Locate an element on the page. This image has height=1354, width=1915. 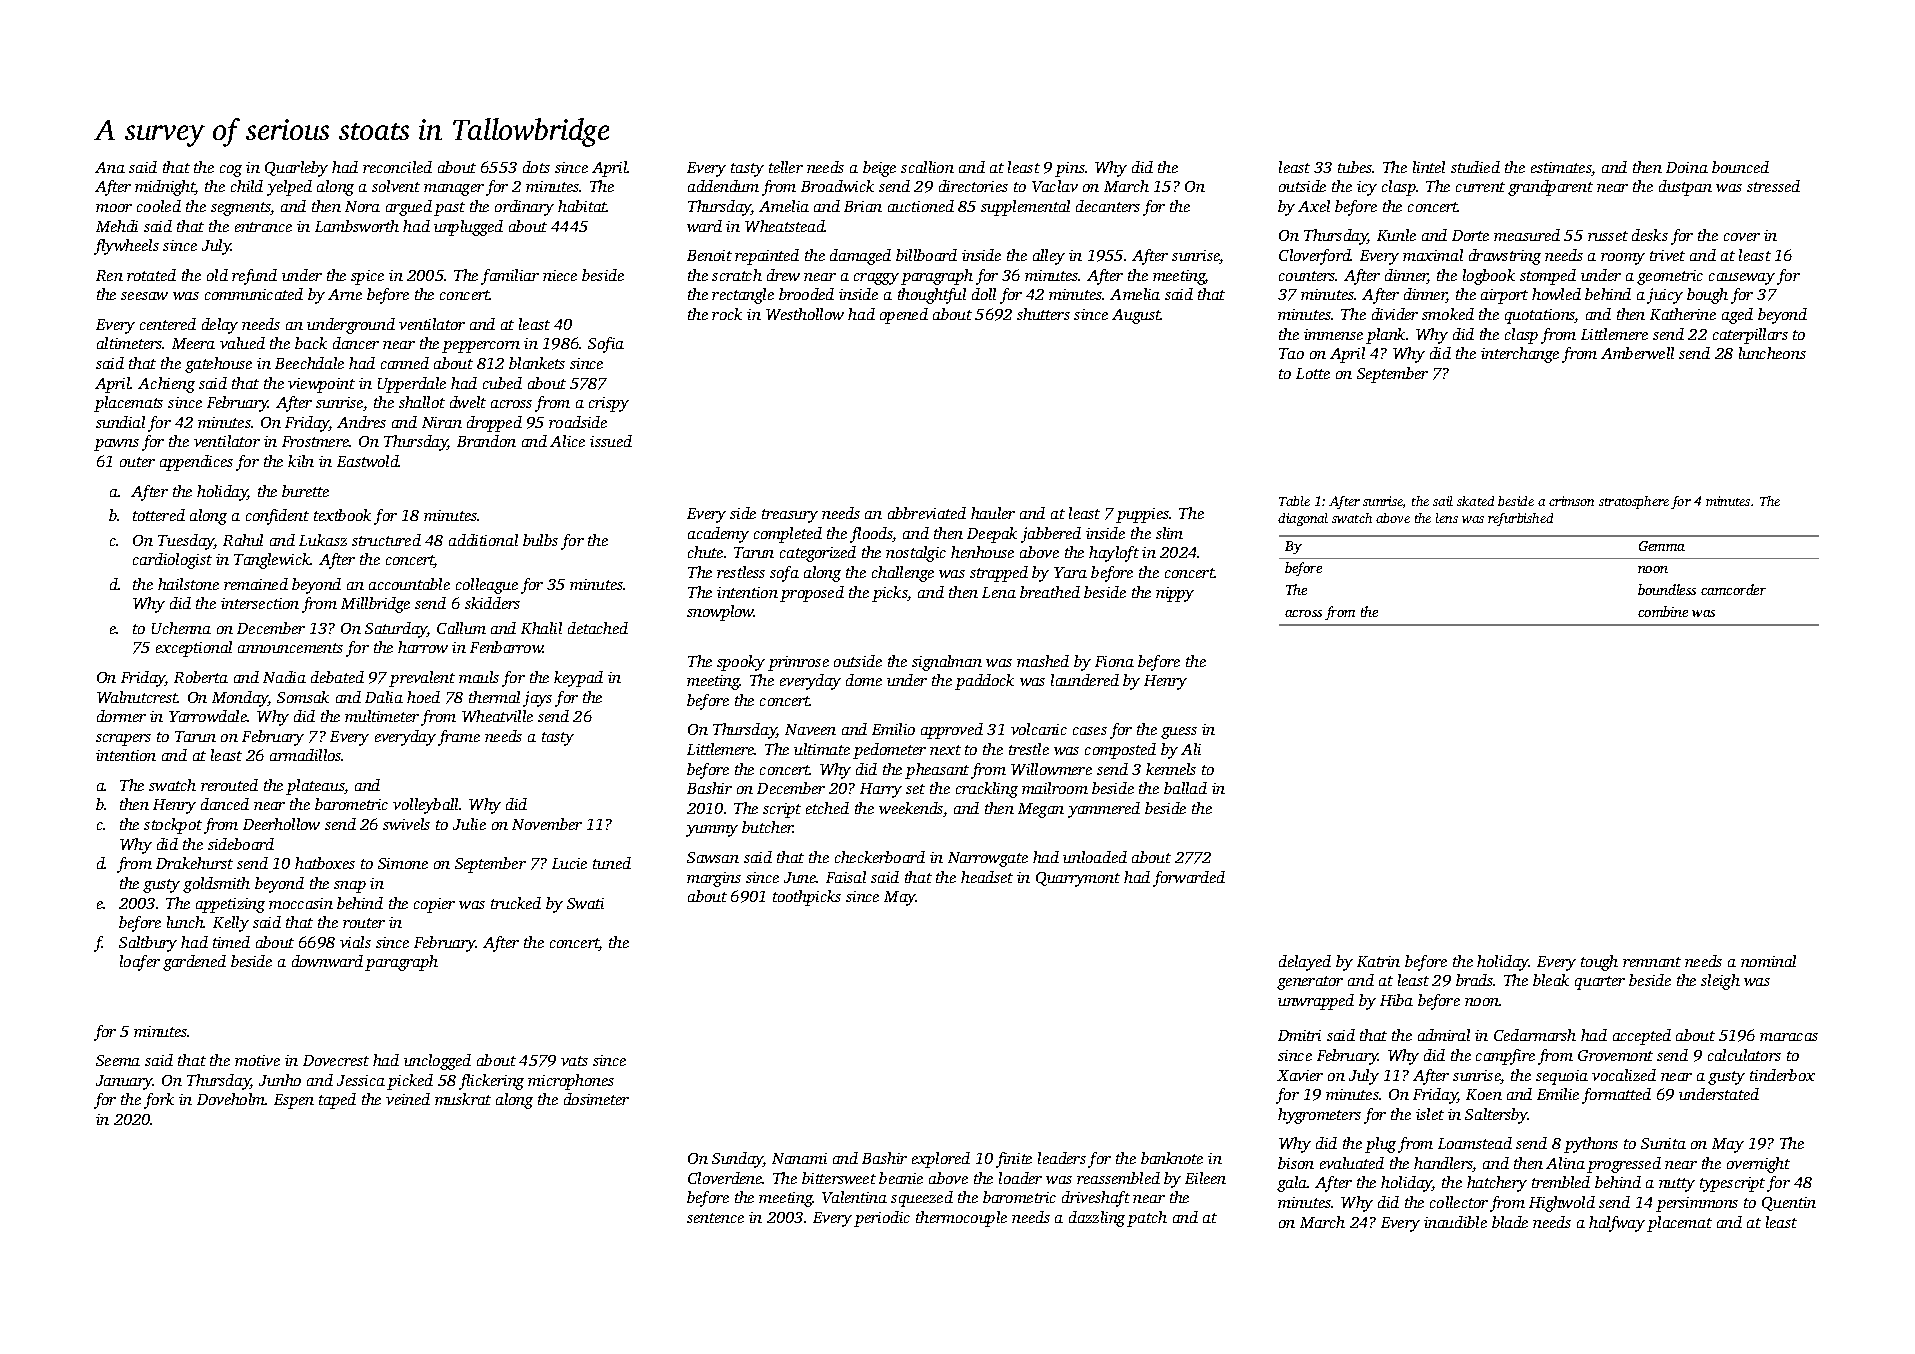
skidders is located at coordinates (492, 603).
